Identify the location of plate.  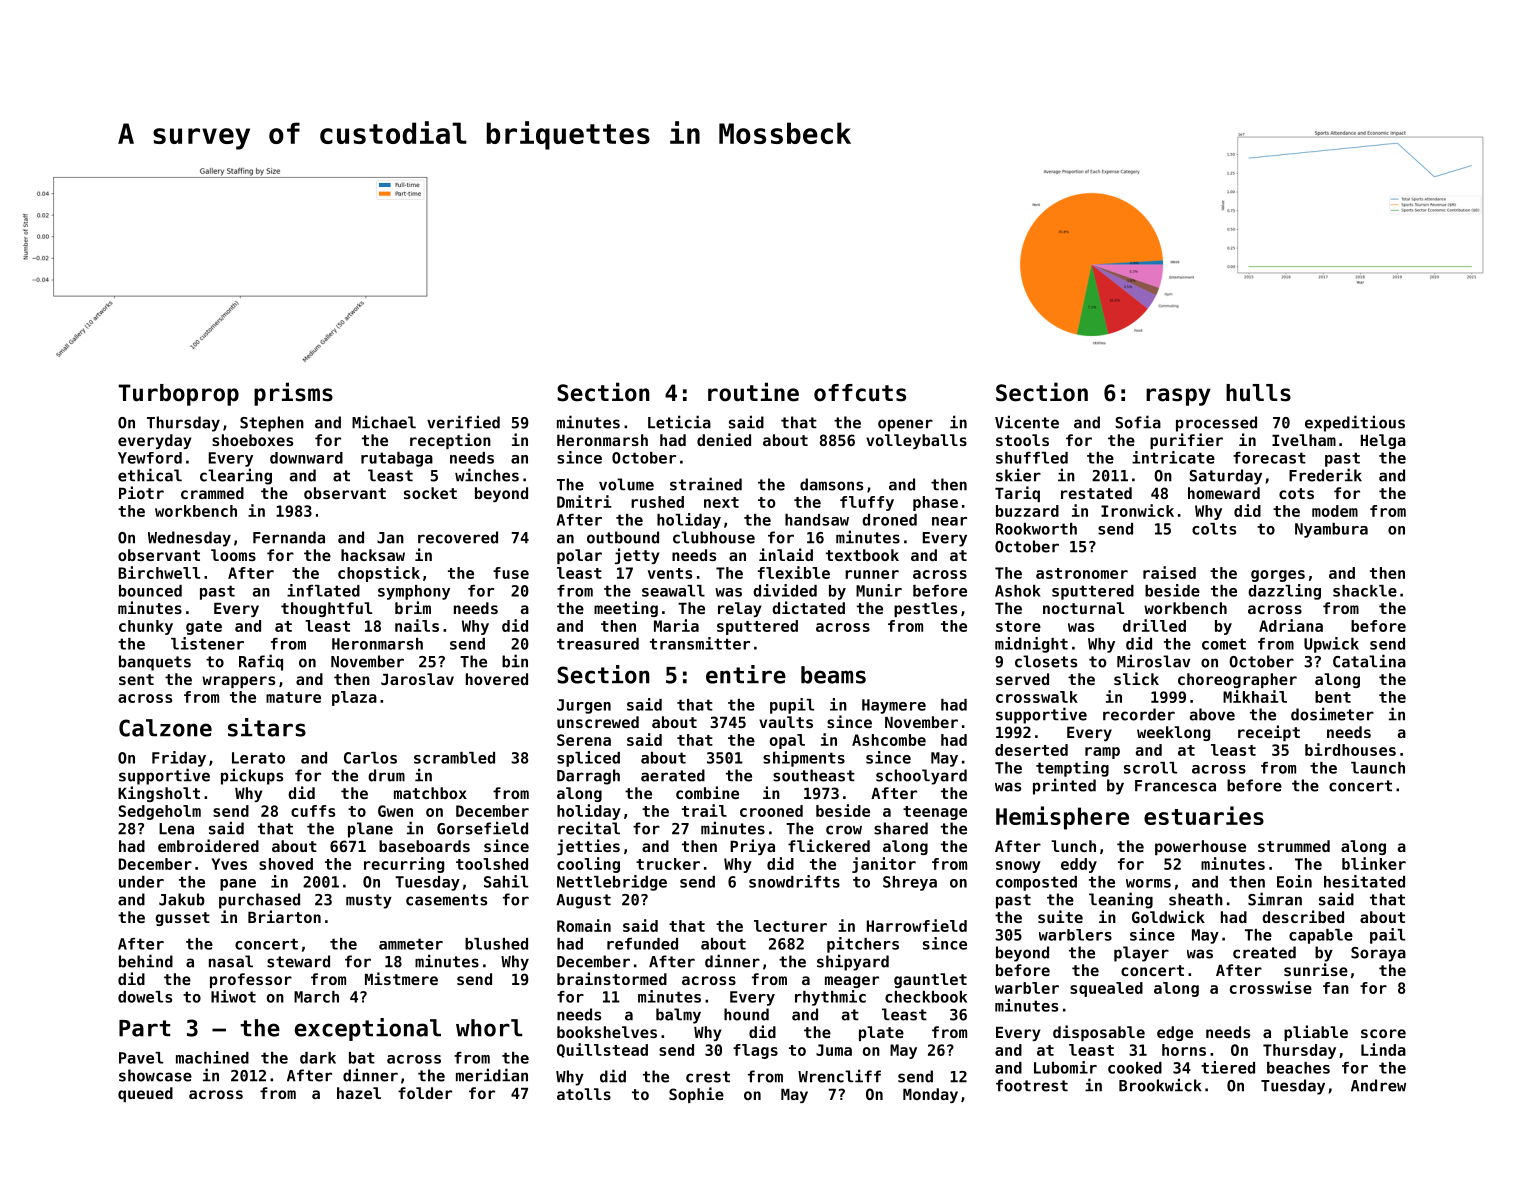
(881, 1033).
